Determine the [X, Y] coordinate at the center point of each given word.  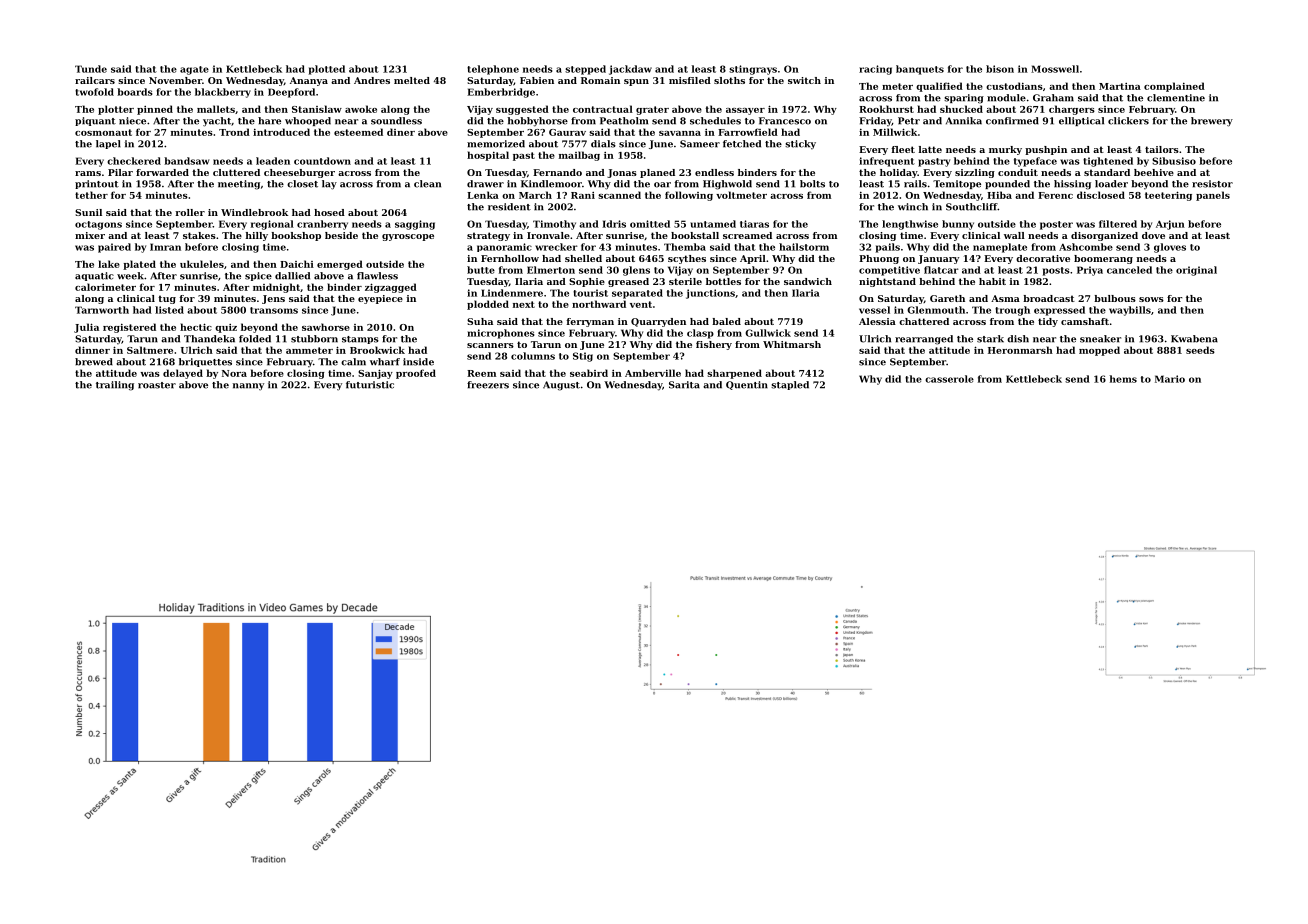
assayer [745, 111]
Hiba [999, 195]
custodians [1014, 86]
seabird [589, 373]
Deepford [291, 93]
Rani [583, 195]
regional [272, 225]
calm [353, 362]
